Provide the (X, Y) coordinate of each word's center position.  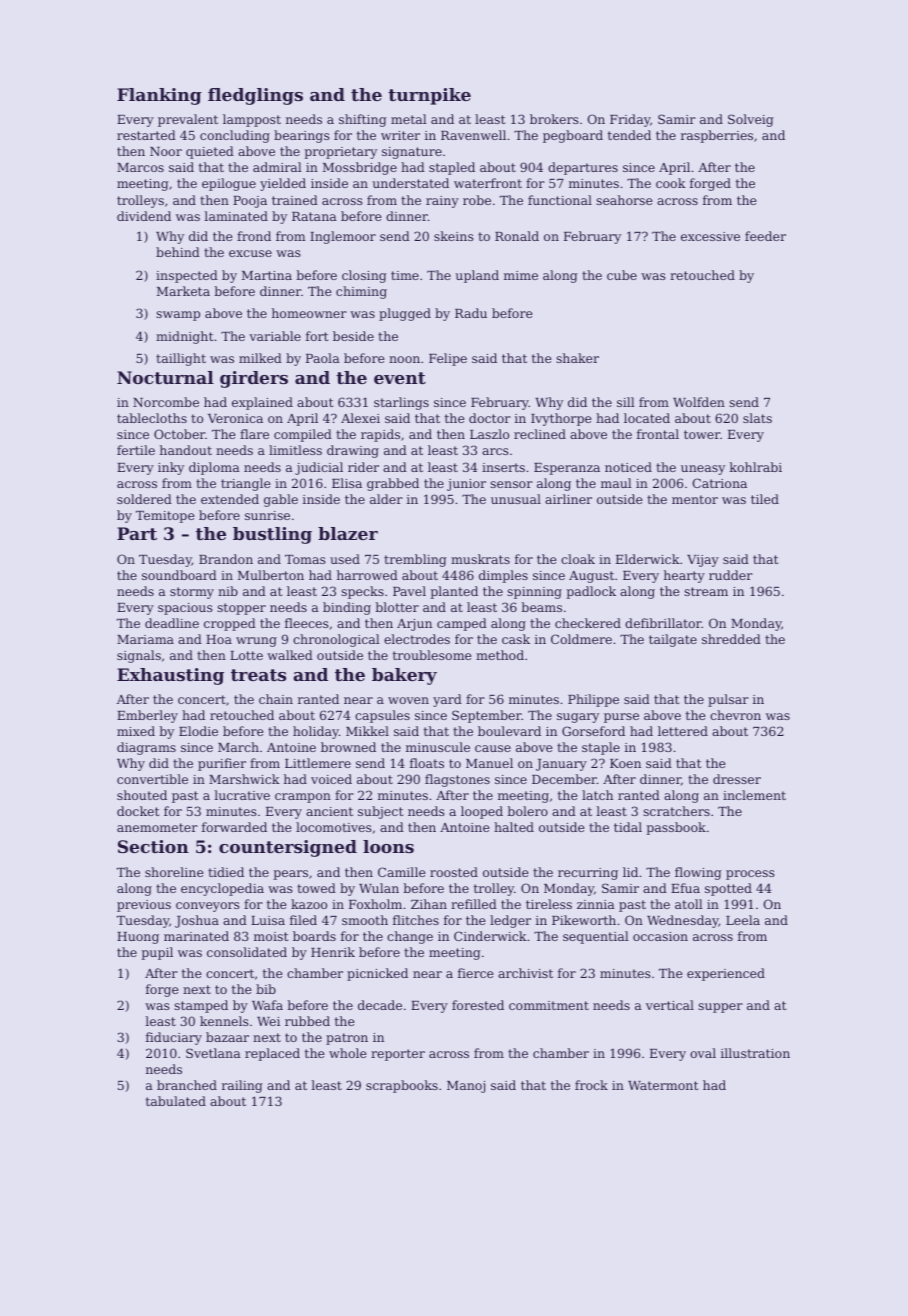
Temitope (165, 517)
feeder (765, 236)
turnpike (429, 96)
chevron (735, 715)
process (750, 875)
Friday (630, 120)
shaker (577, 358)
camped (462, 624)
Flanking (159, 96)
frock (591, 1085)
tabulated (176, 1101)
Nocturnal (165, 377)
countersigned (288, 848)
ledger (510, 921)
